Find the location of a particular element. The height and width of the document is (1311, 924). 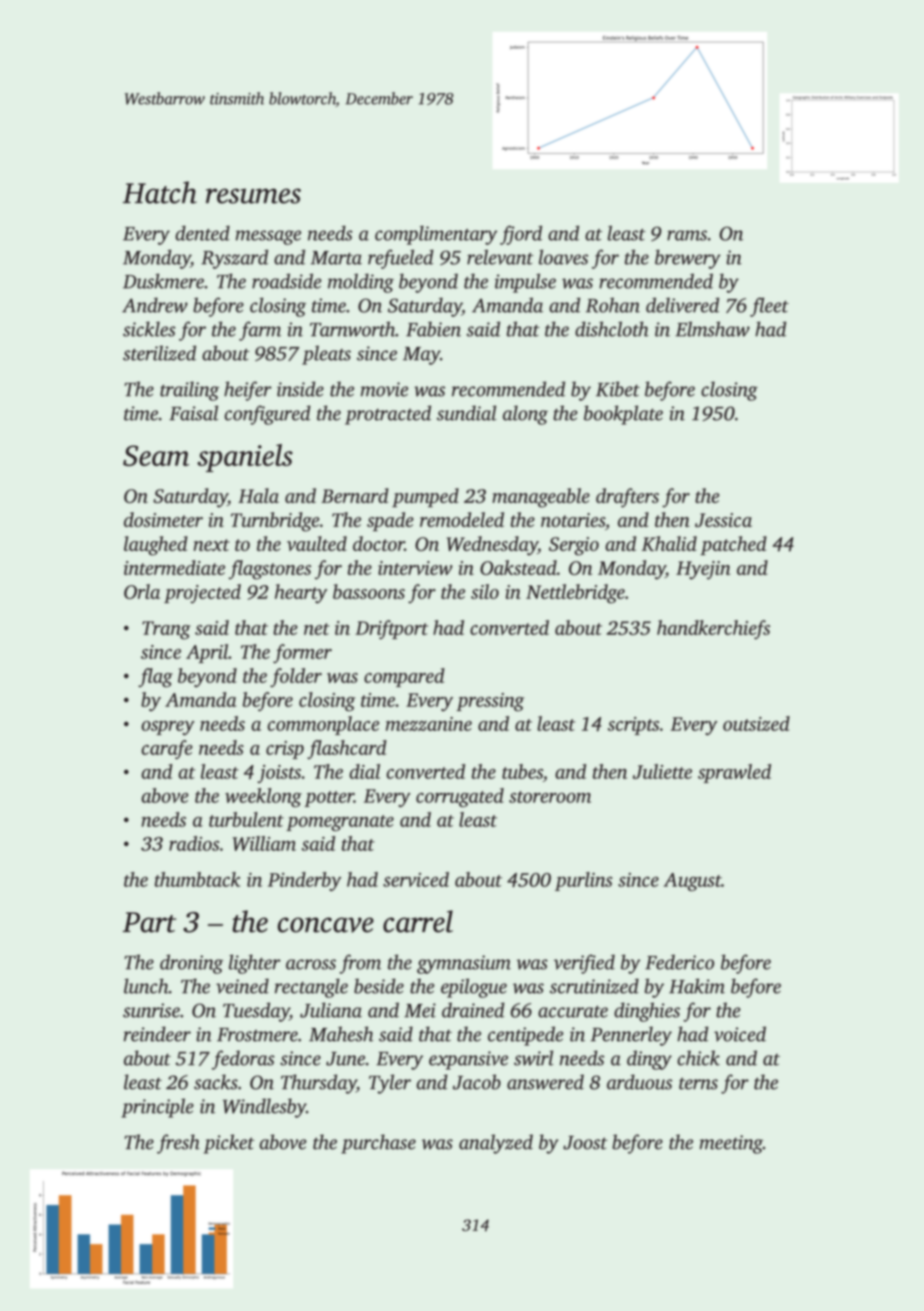

fleet is located at coordinates (769, 307).
